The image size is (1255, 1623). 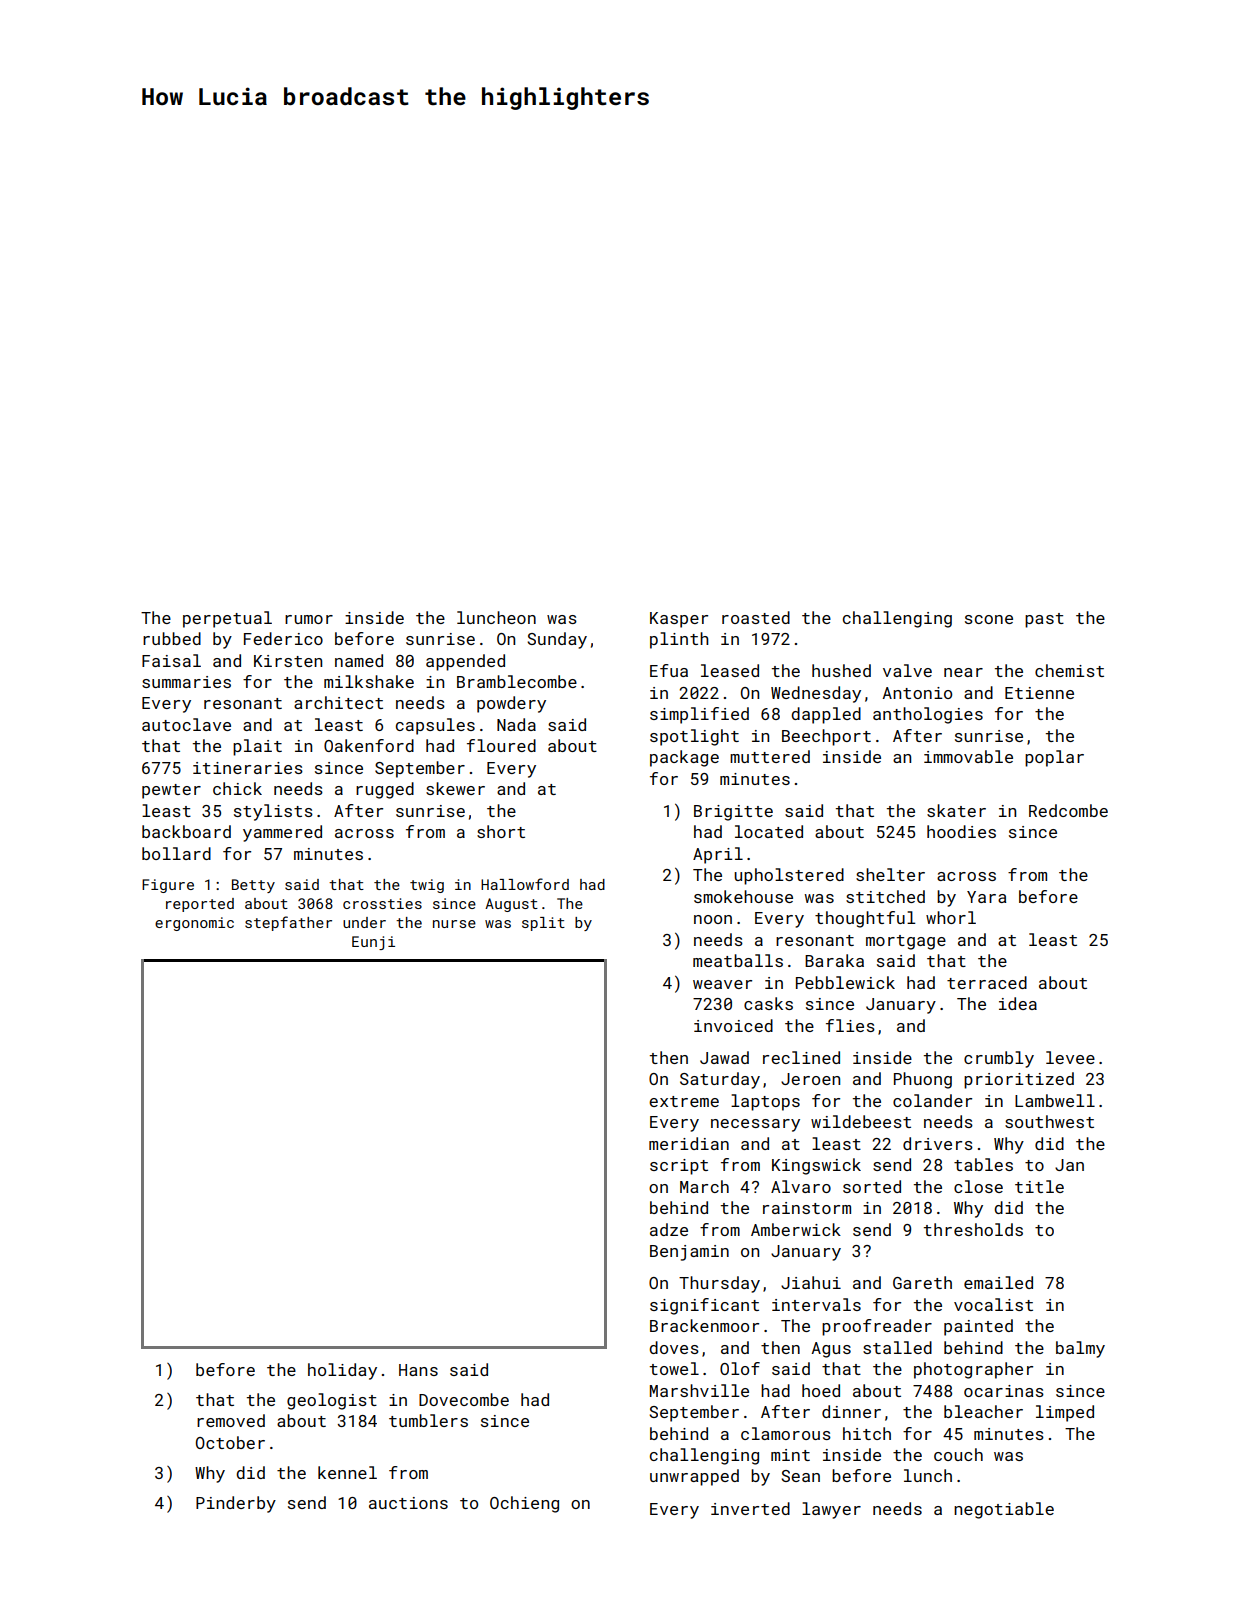 I want to click on crumbly, so click(x=999, y=1059).
